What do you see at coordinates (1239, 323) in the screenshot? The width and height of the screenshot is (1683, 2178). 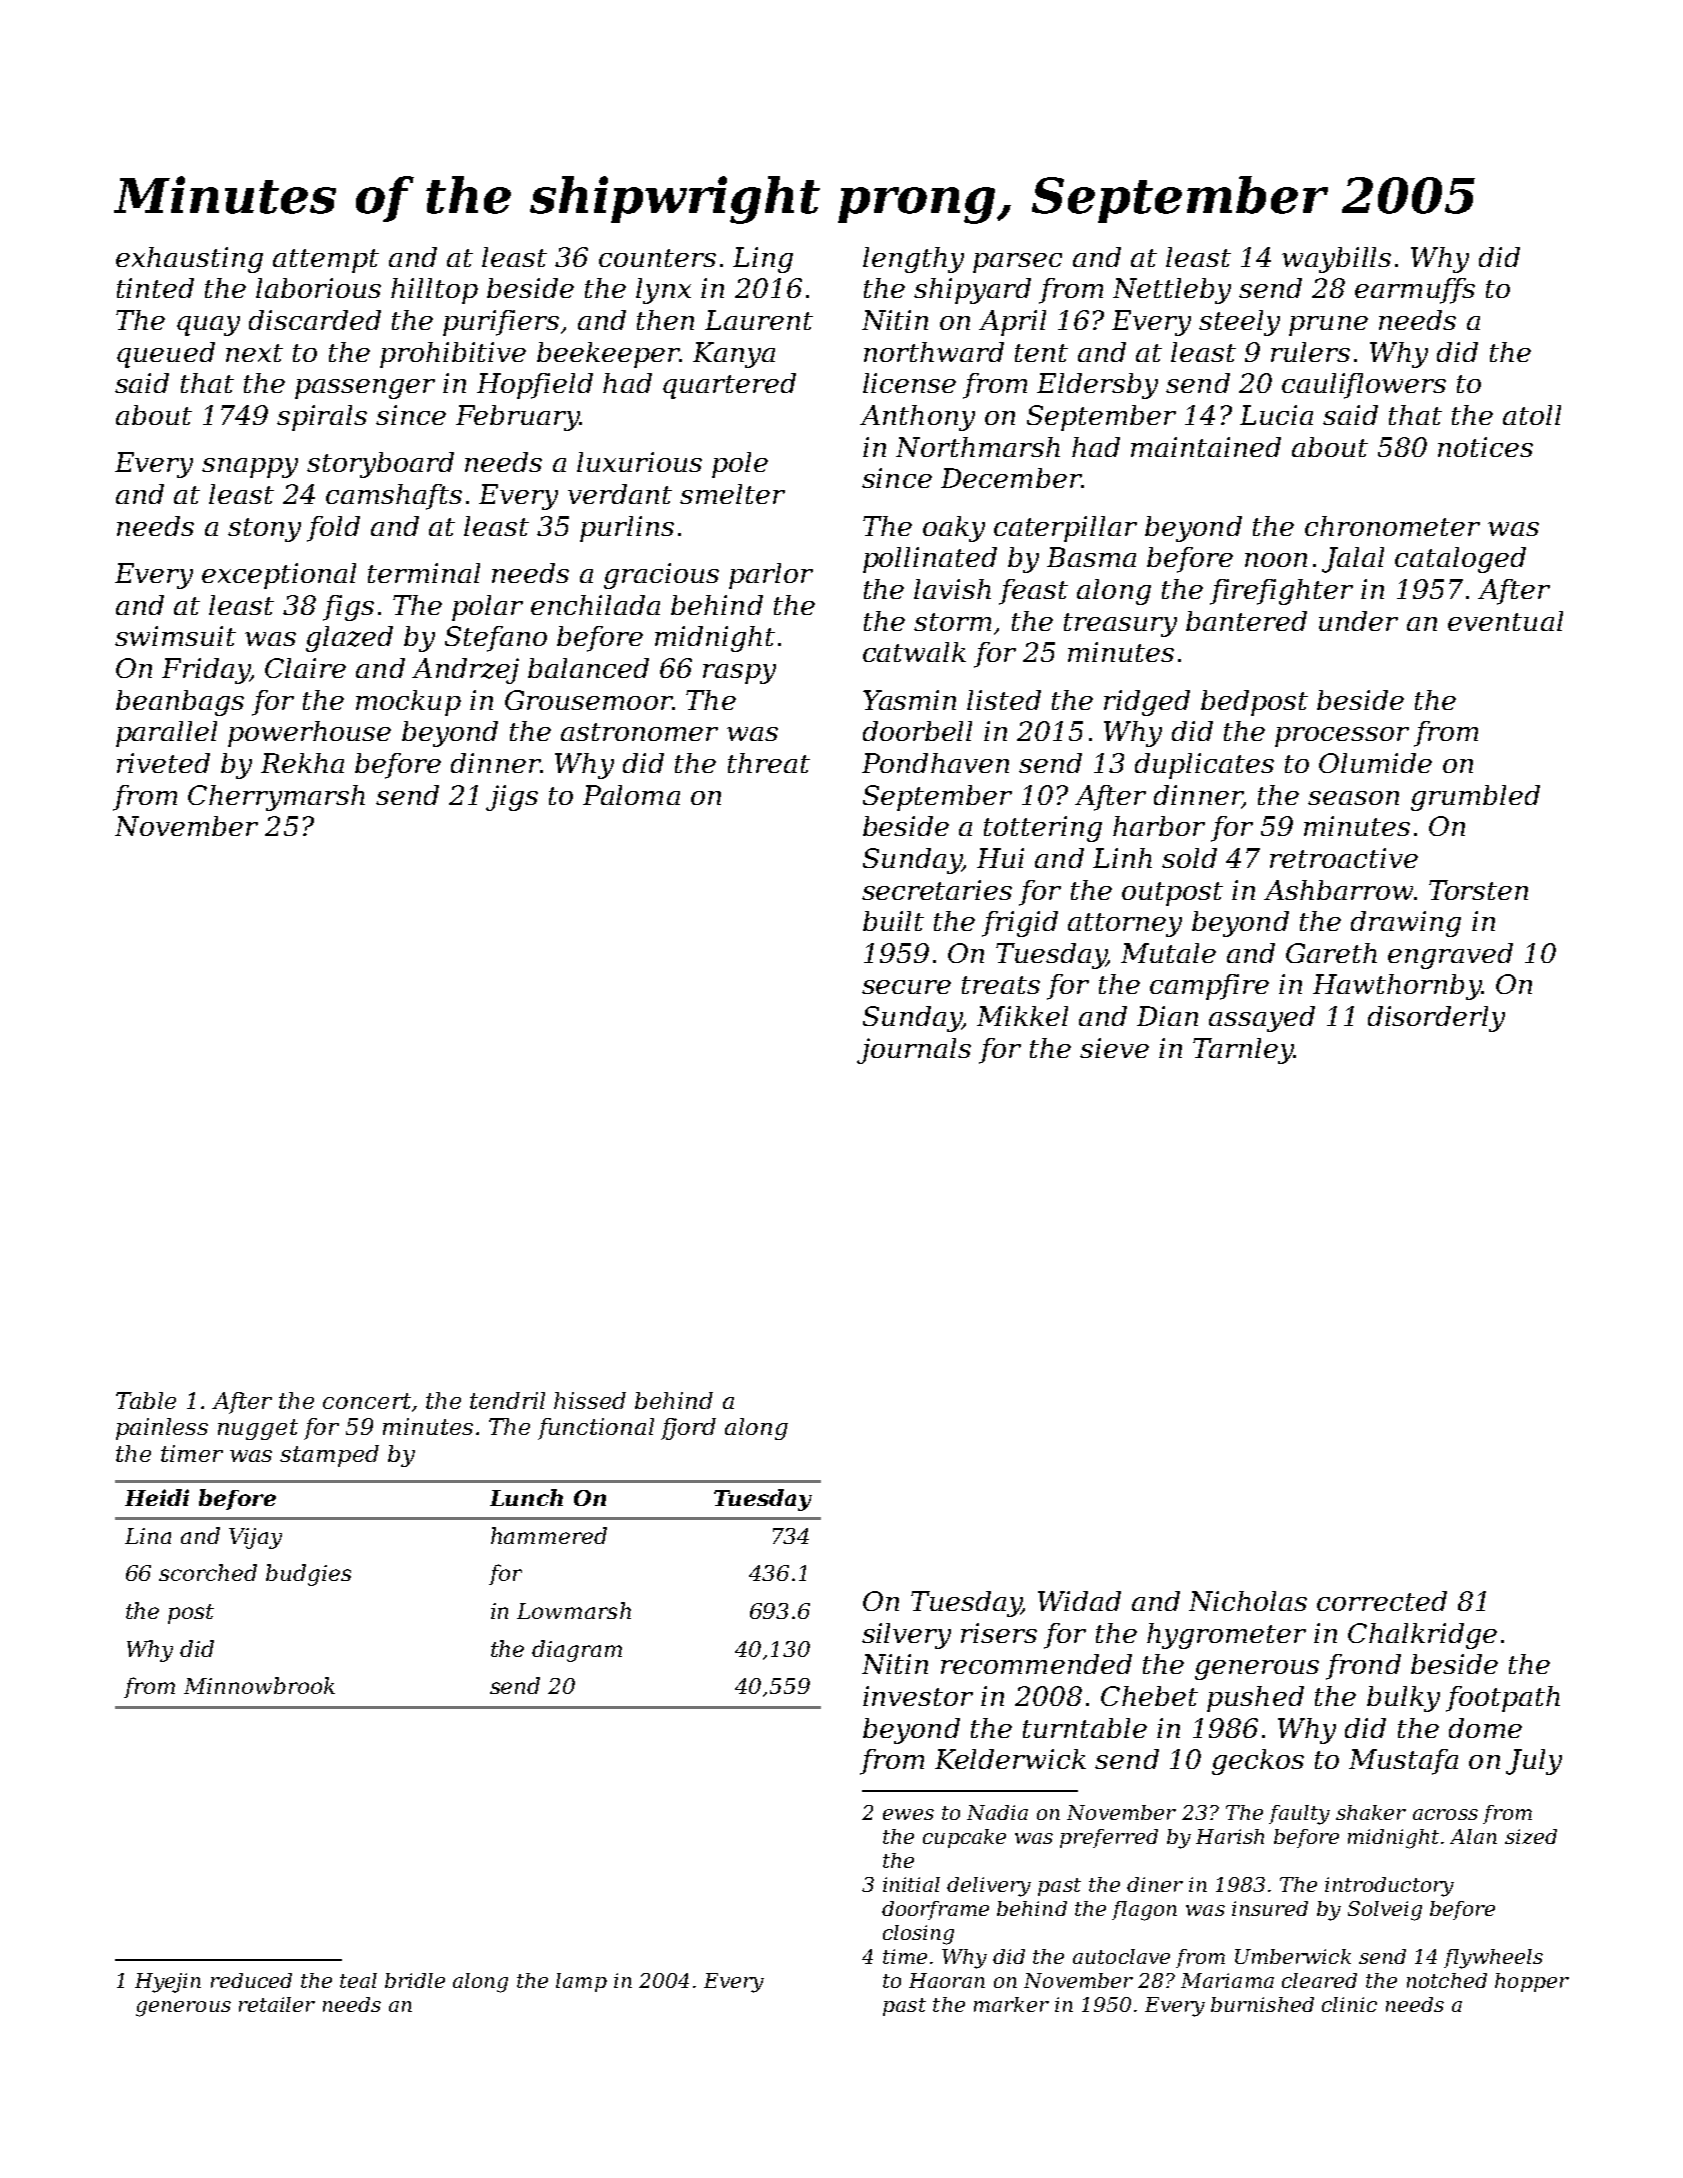 I see `steely` at bounding box center [1239, 323].
